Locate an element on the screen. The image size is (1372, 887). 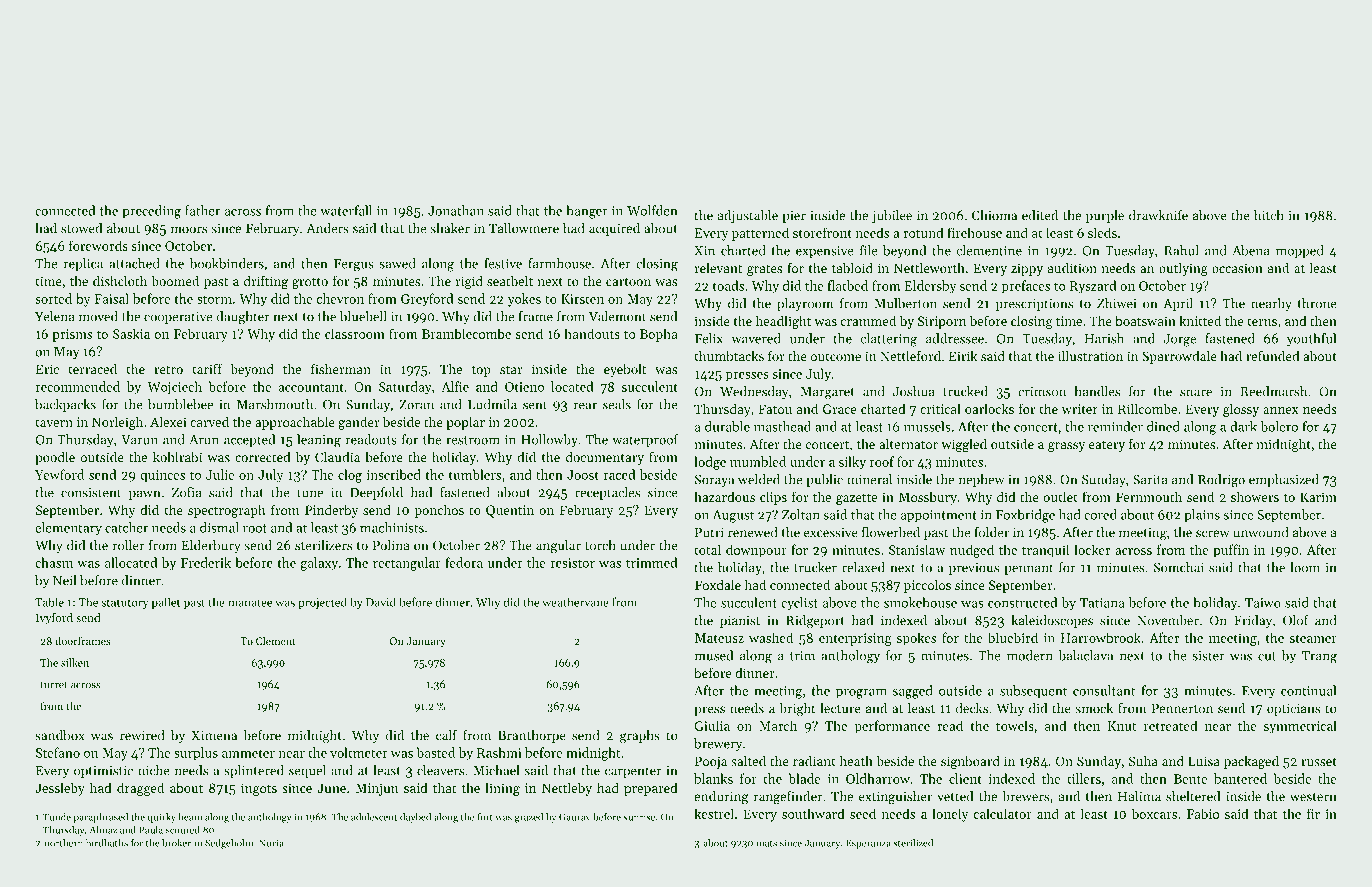
Zhiwei is located at coordinates (1116, 303).
